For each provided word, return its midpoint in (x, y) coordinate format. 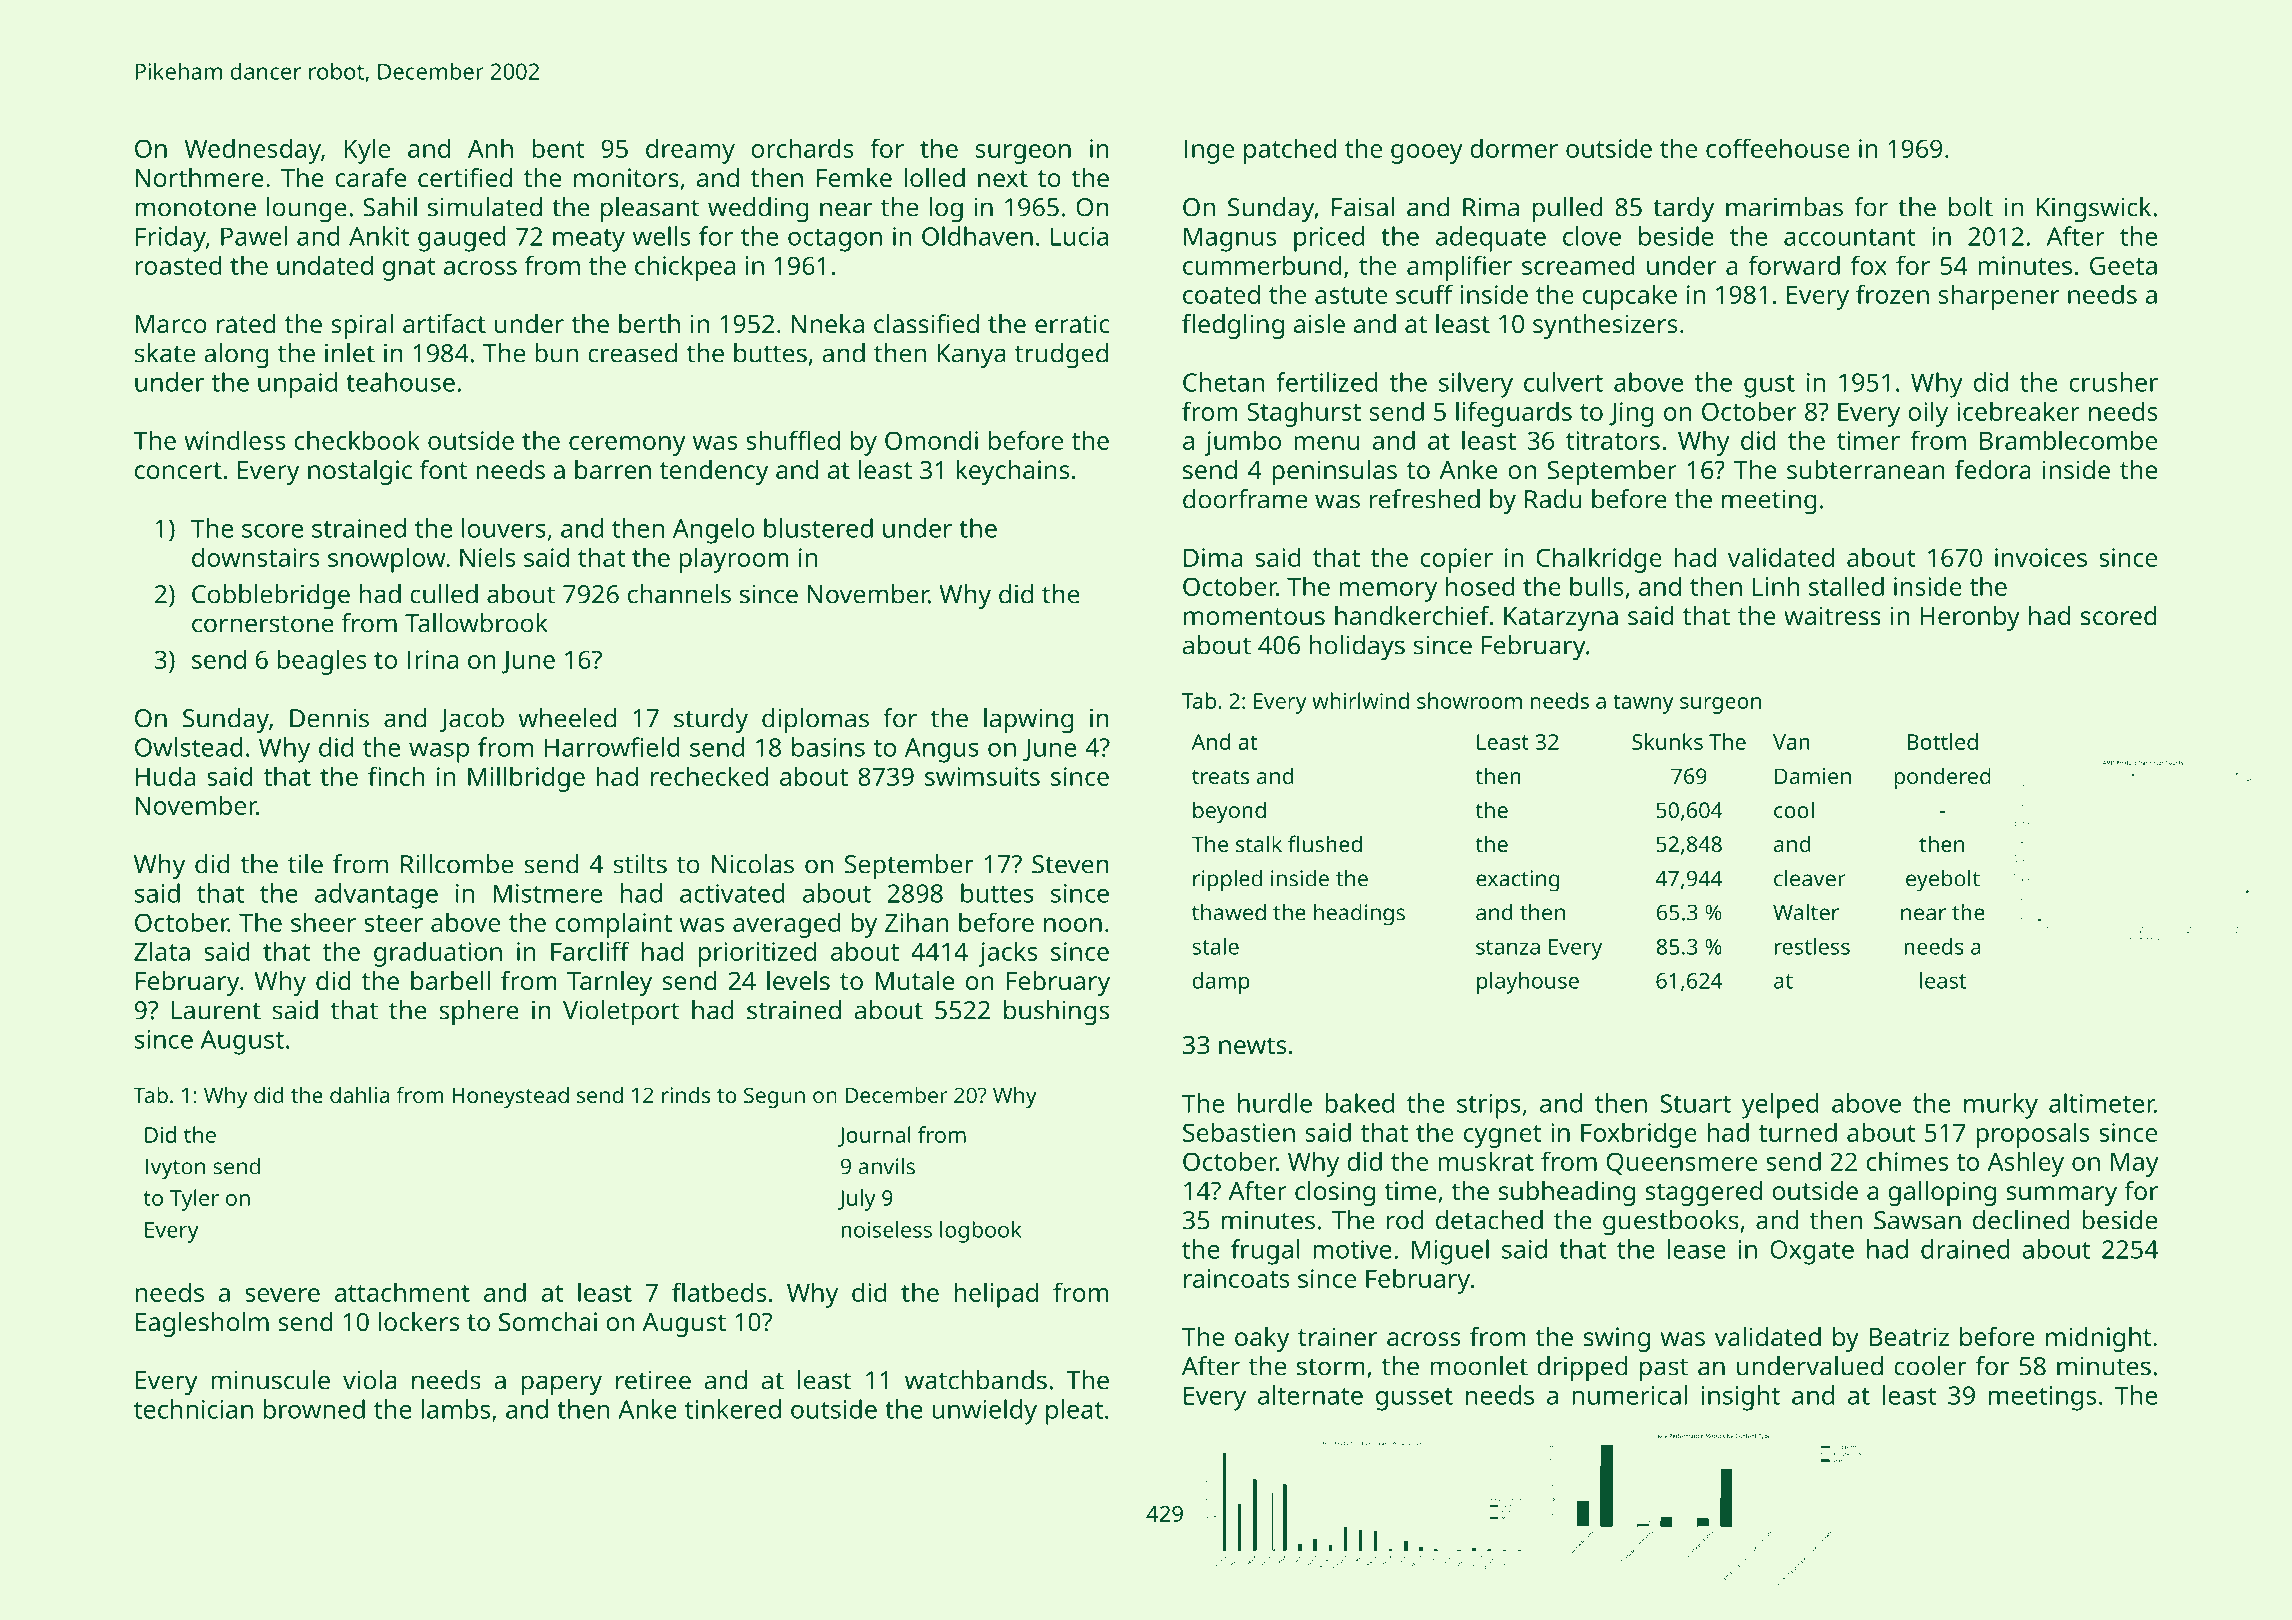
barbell (450, 980)
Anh (490, 148)
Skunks (1667, 741)
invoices (2041, 557)
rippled (1227, 881)
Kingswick (2094, 210)
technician (193, 1409)
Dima (1213, 557)
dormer (1514, 148)
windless (234, 440)
